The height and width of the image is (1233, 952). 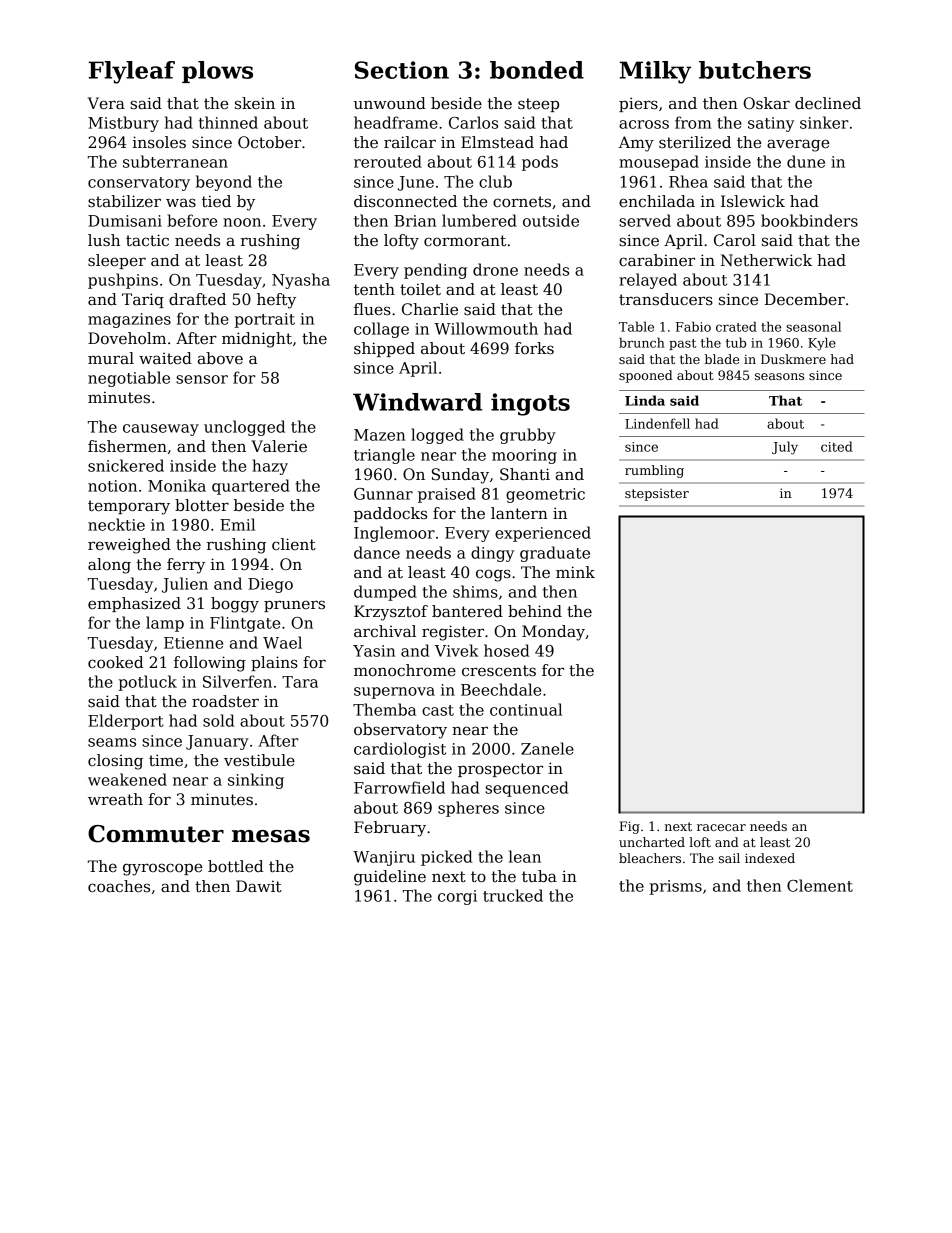 I want to click on continual, so click(x=526, y=709).
